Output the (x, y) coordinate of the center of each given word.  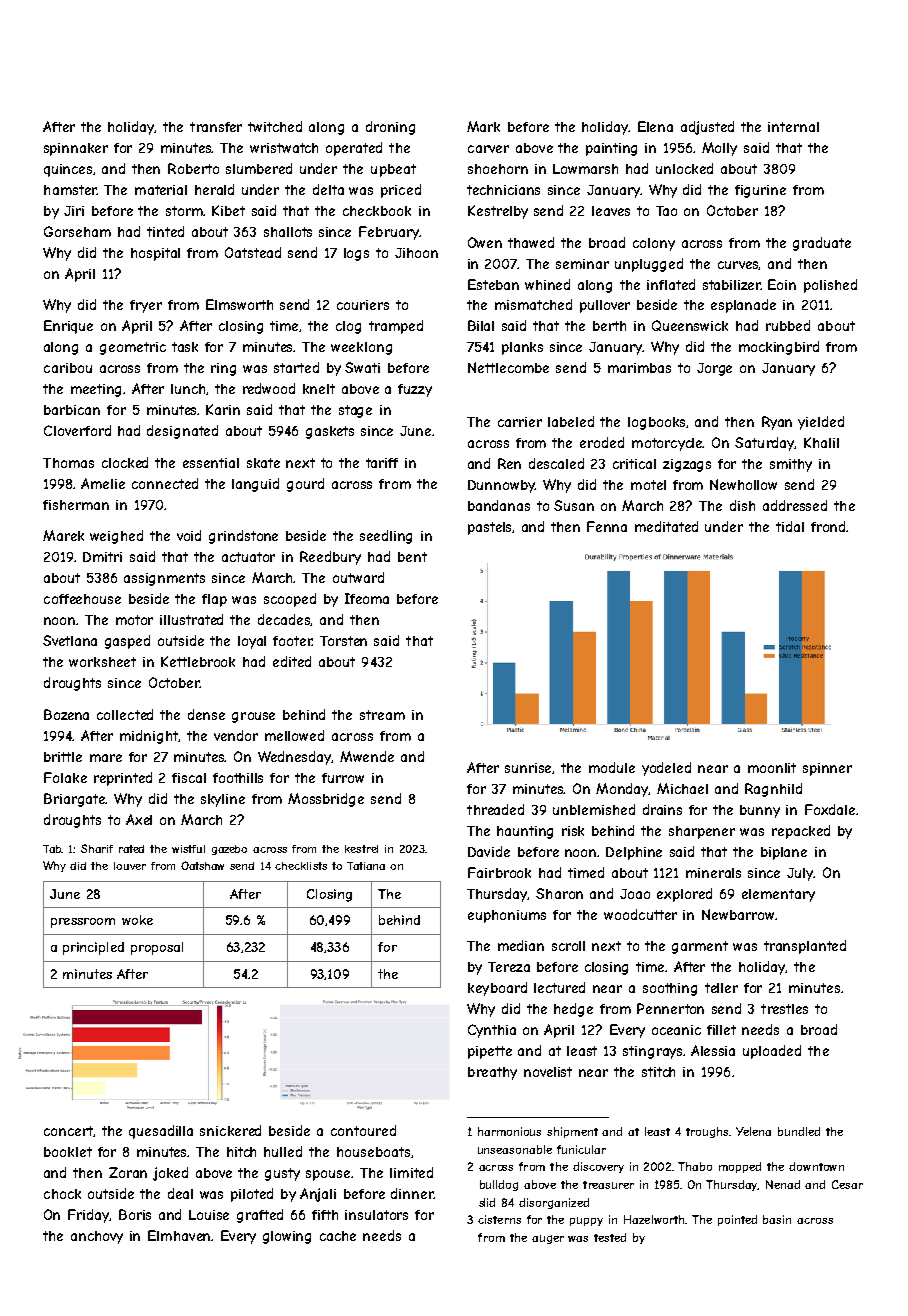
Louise (209, 1215)
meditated (666, 526)
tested (610, 1237)
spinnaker (76, 149)
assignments (164, 579)
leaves (611, 211)
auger (548, 1239)
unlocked (684, 168)
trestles (784, 1009)
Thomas (68, 463)
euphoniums (507, 916)
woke (137, 920)
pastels (490, 528)
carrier (520, 422)
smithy (791, 465)
